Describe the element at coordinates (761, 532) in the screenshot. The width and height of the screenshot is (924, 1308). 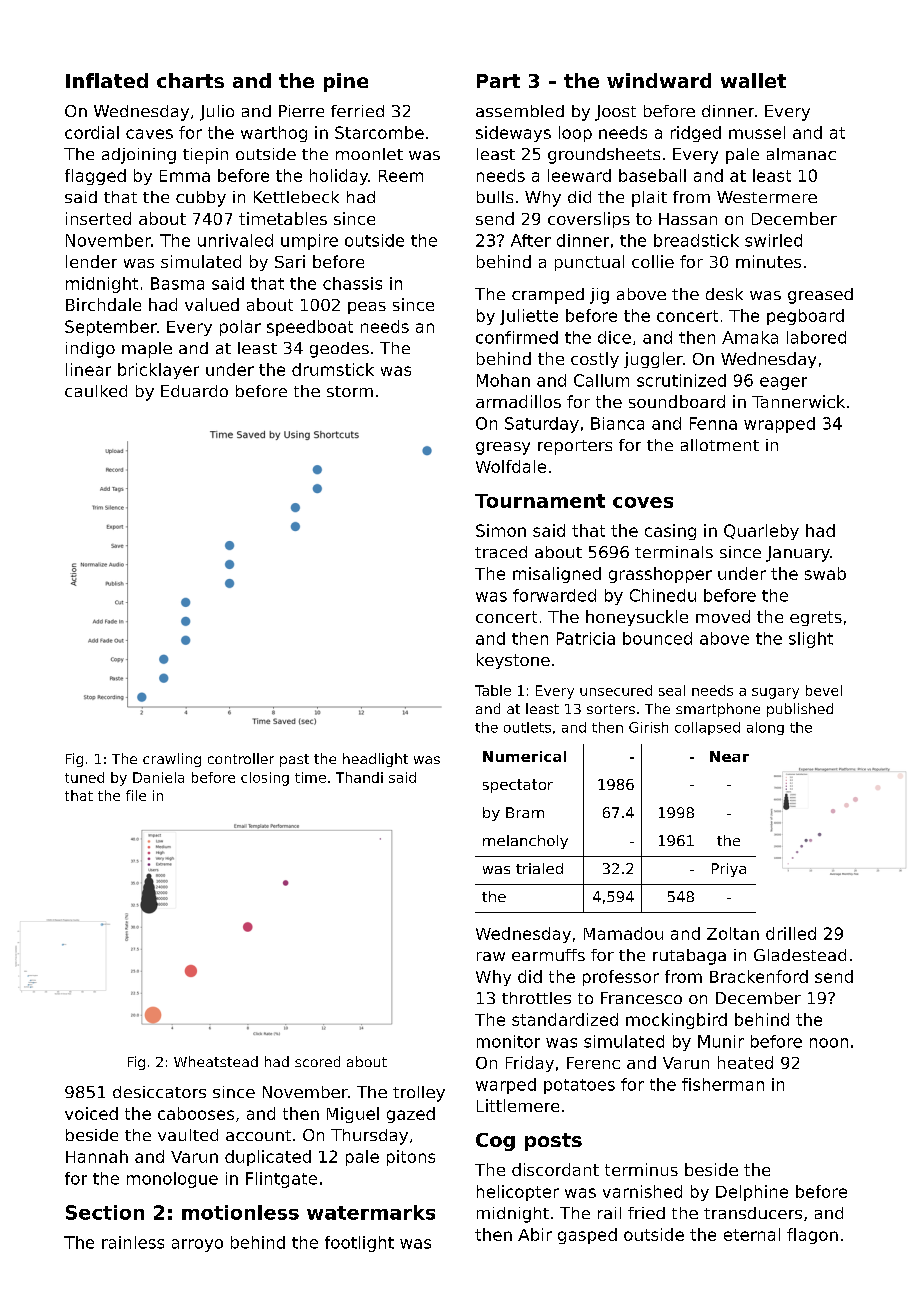
I see `Quarleby` at that location.
